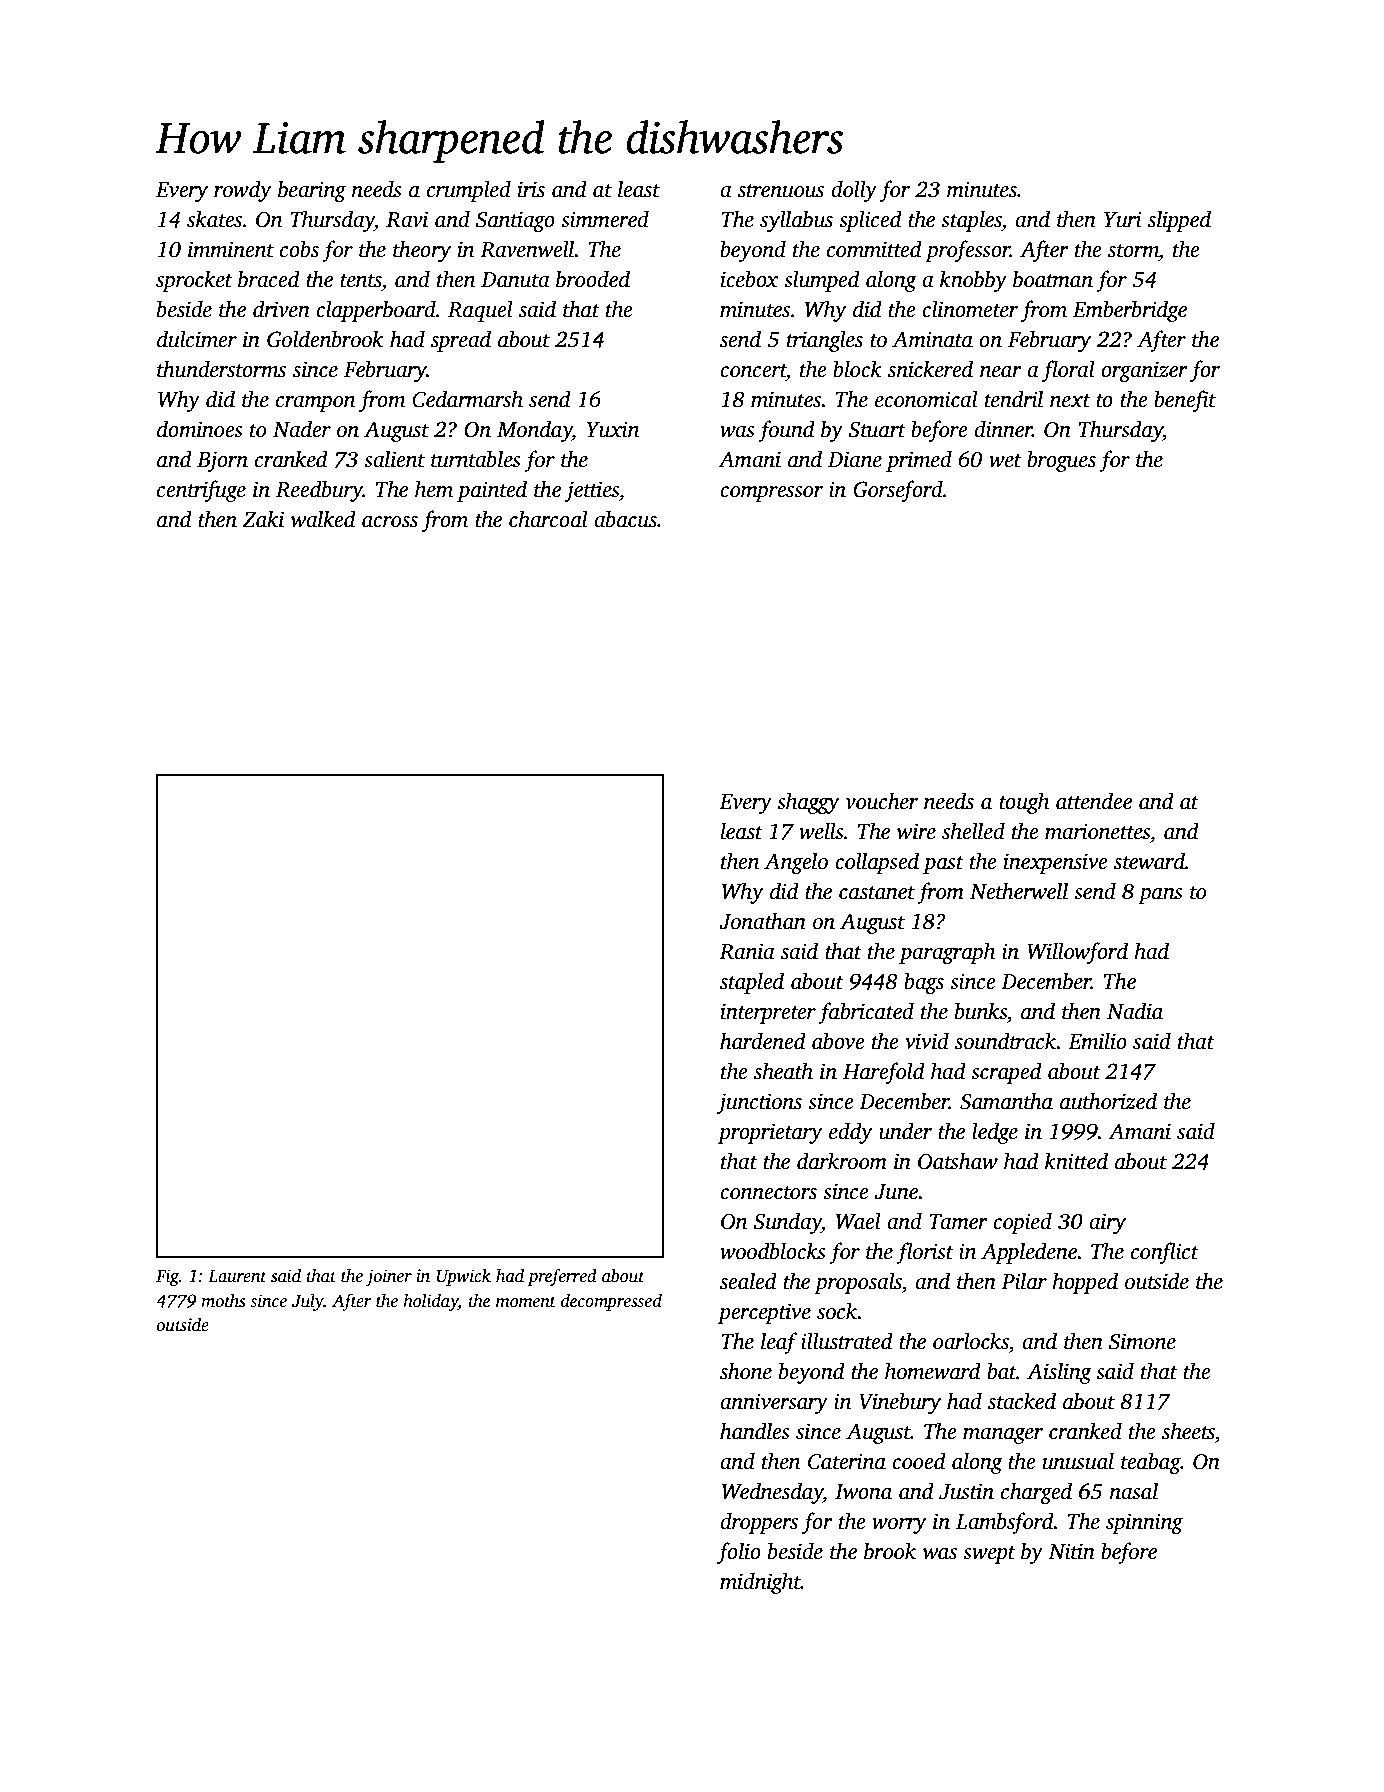 This screenshot has height=1792, width=1384. Describe the element at coordinates (1185, 401) in the screenshot. I see `benefit` at that location.
